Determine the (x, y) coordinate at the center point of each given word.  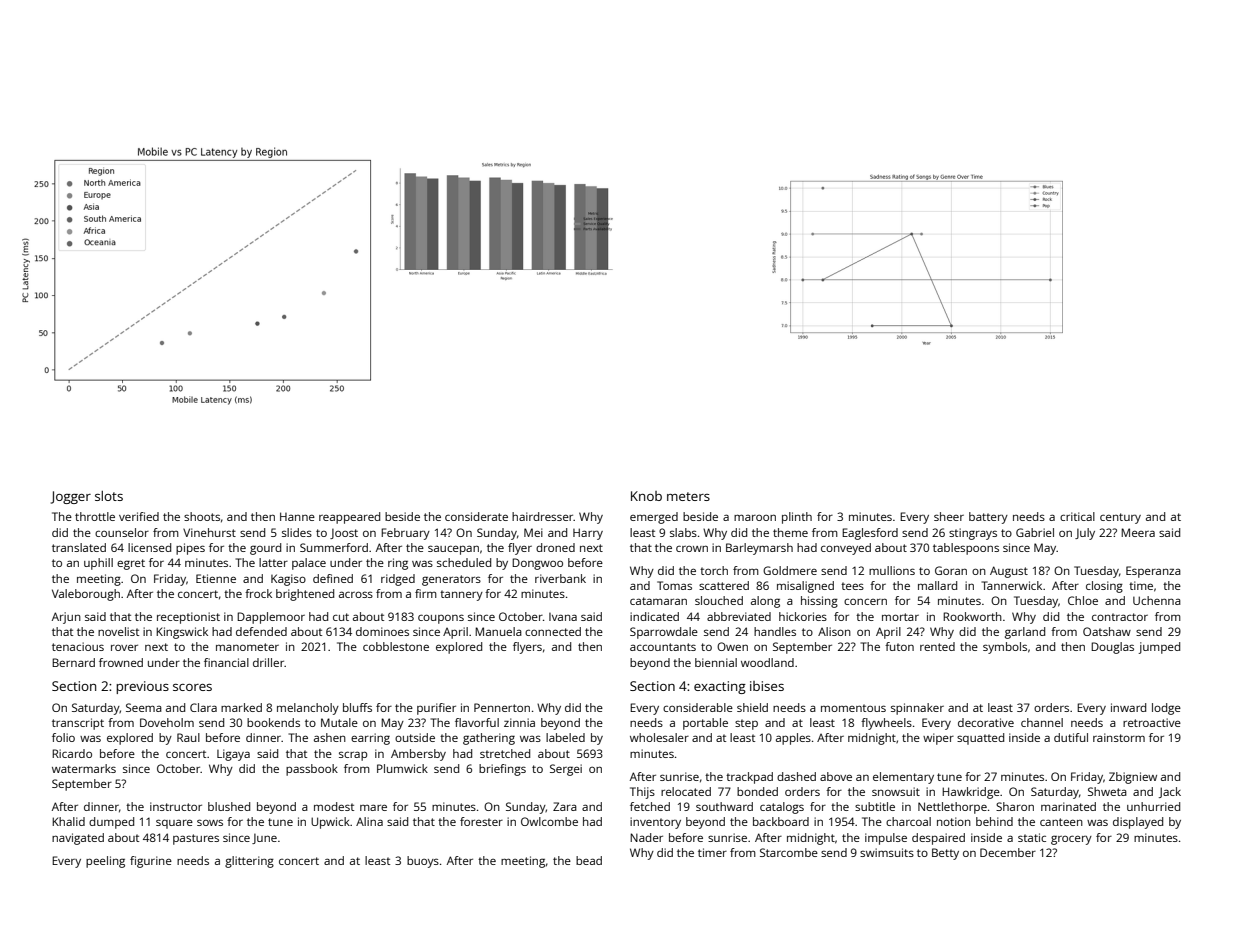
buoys (423, 862)
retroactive (1152, 722)
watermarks (84, 768)
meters (688, 496)
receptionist (188, 618)
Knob (646, 496)
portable (705, 724)
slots (109, 496)
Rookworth (972, 616)
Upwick (330, 823)
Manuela (498, 631)
